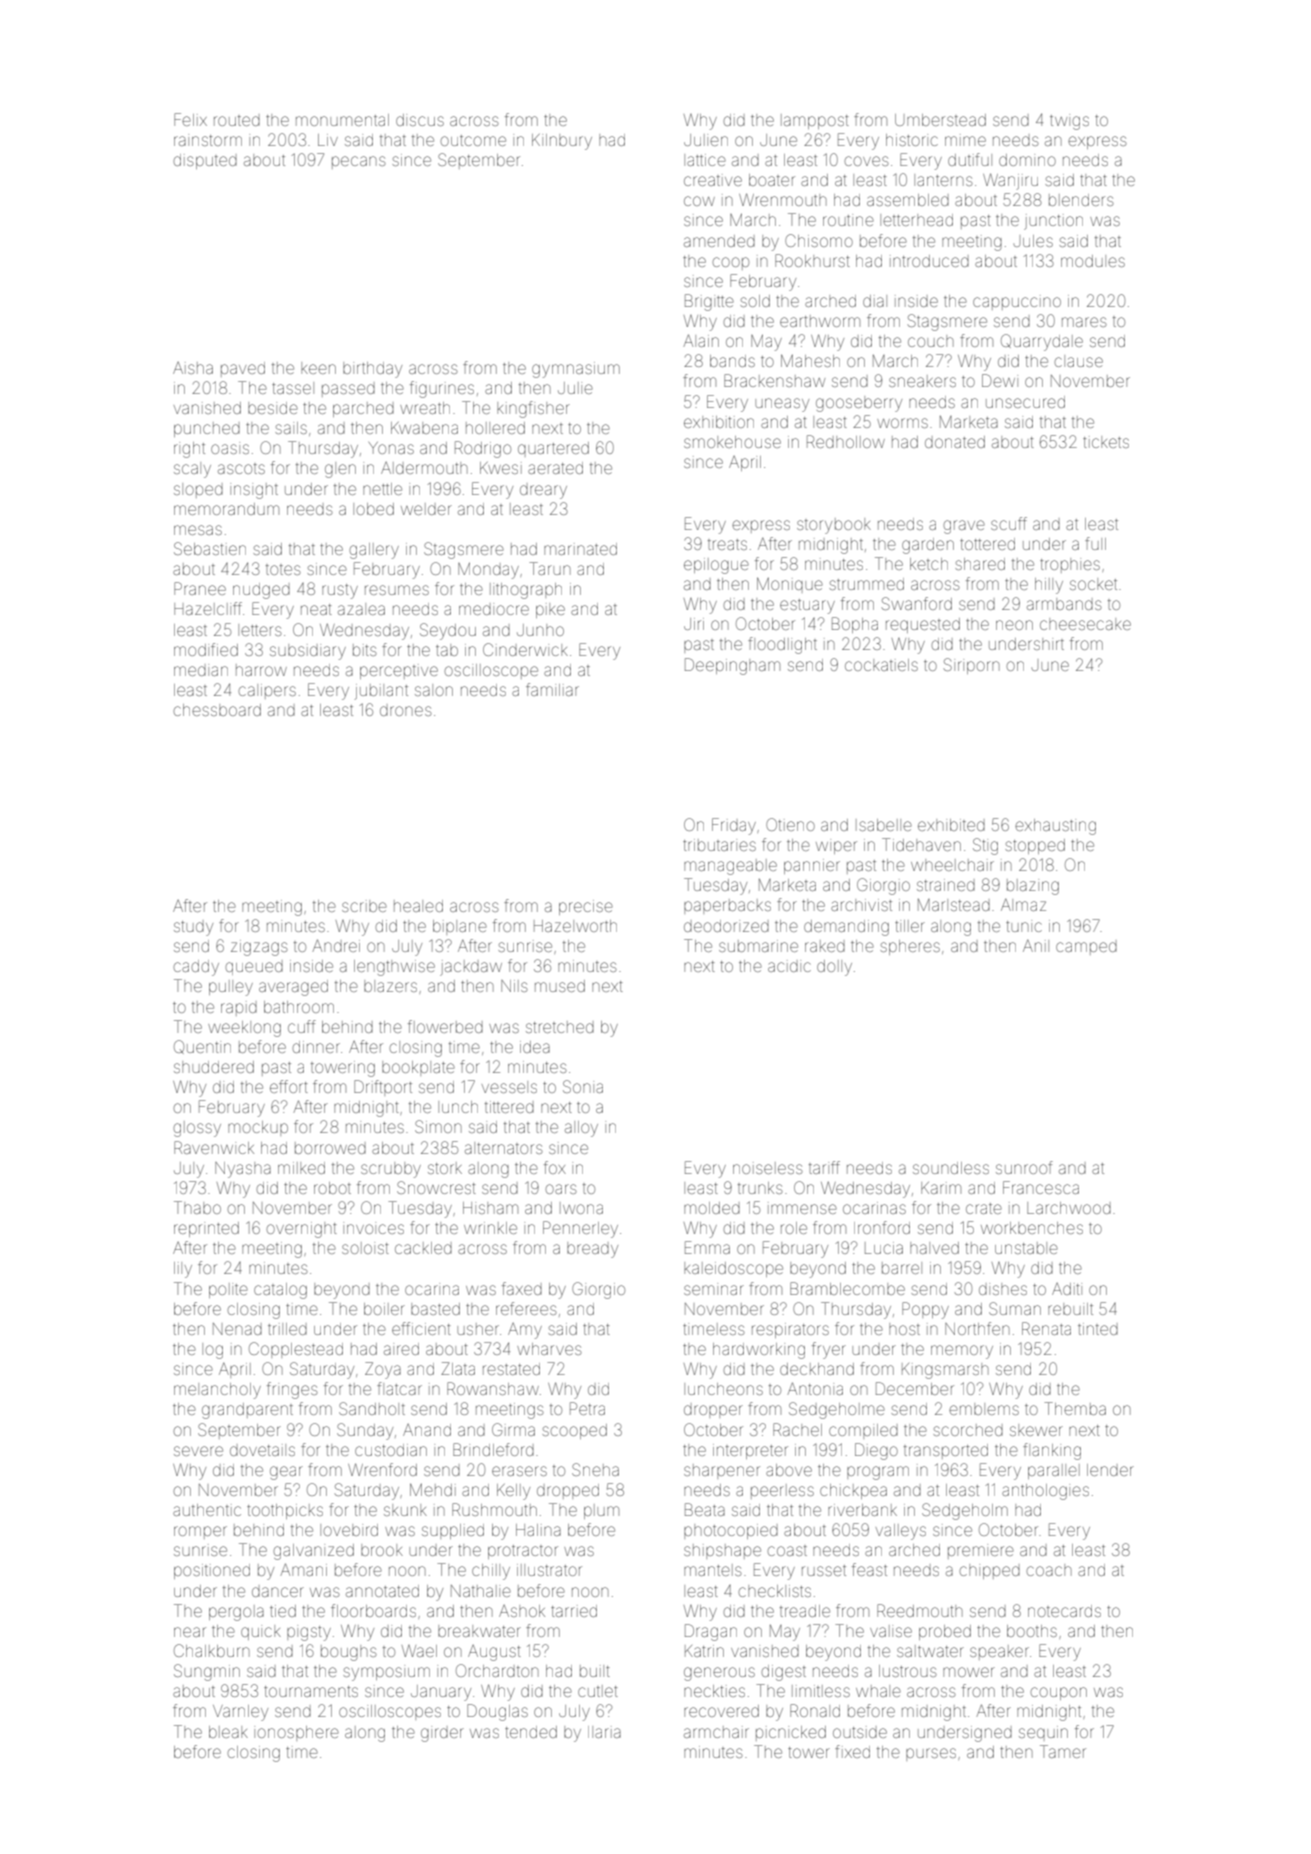  I want to click on letters, so click(259, 630).
